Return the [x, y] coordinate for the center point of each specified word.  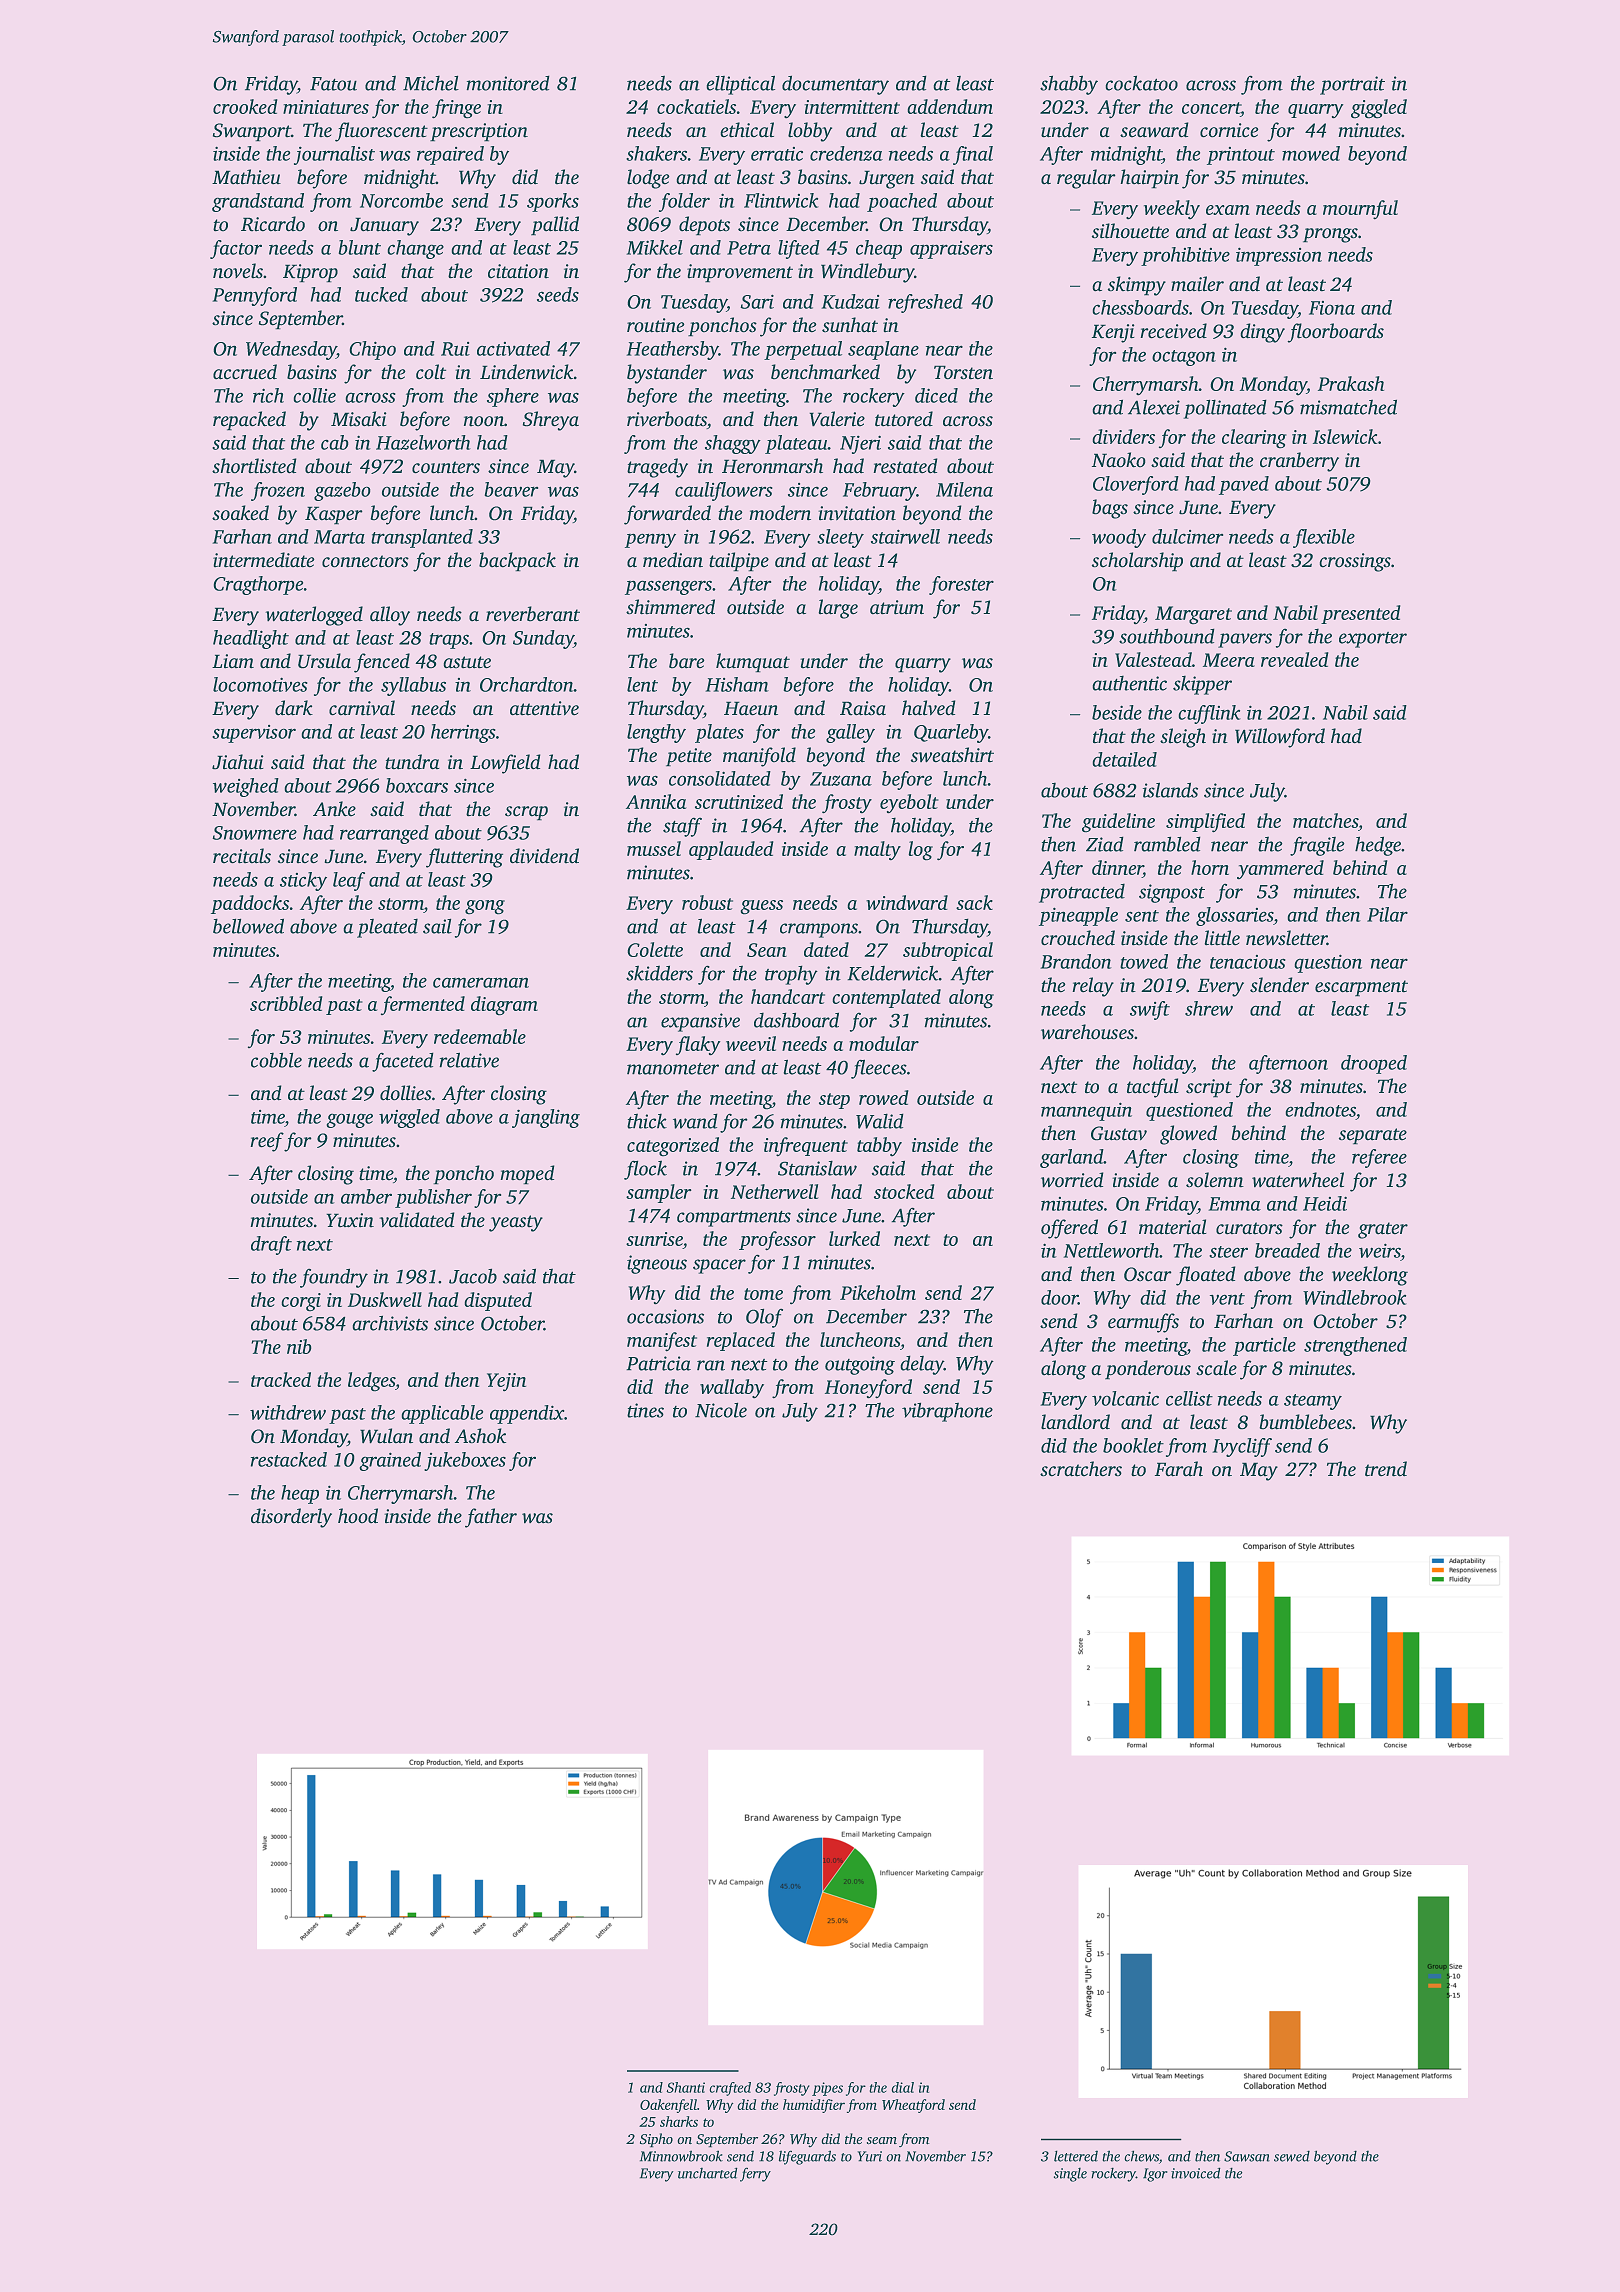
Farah [1179, 1469]
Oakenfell [668, 2106]
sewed [1292, 2156]
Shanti [685, 2087]
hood [358, 1516]
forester [961, 585]
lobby [810, 132]
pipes [827, 2089]
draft [271, 1245]
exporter [1373, 640]
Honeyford [868, 1389]
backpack [517, 562]
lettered [1076, 2156]
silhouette [1130, 231]
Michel [431, 83]
